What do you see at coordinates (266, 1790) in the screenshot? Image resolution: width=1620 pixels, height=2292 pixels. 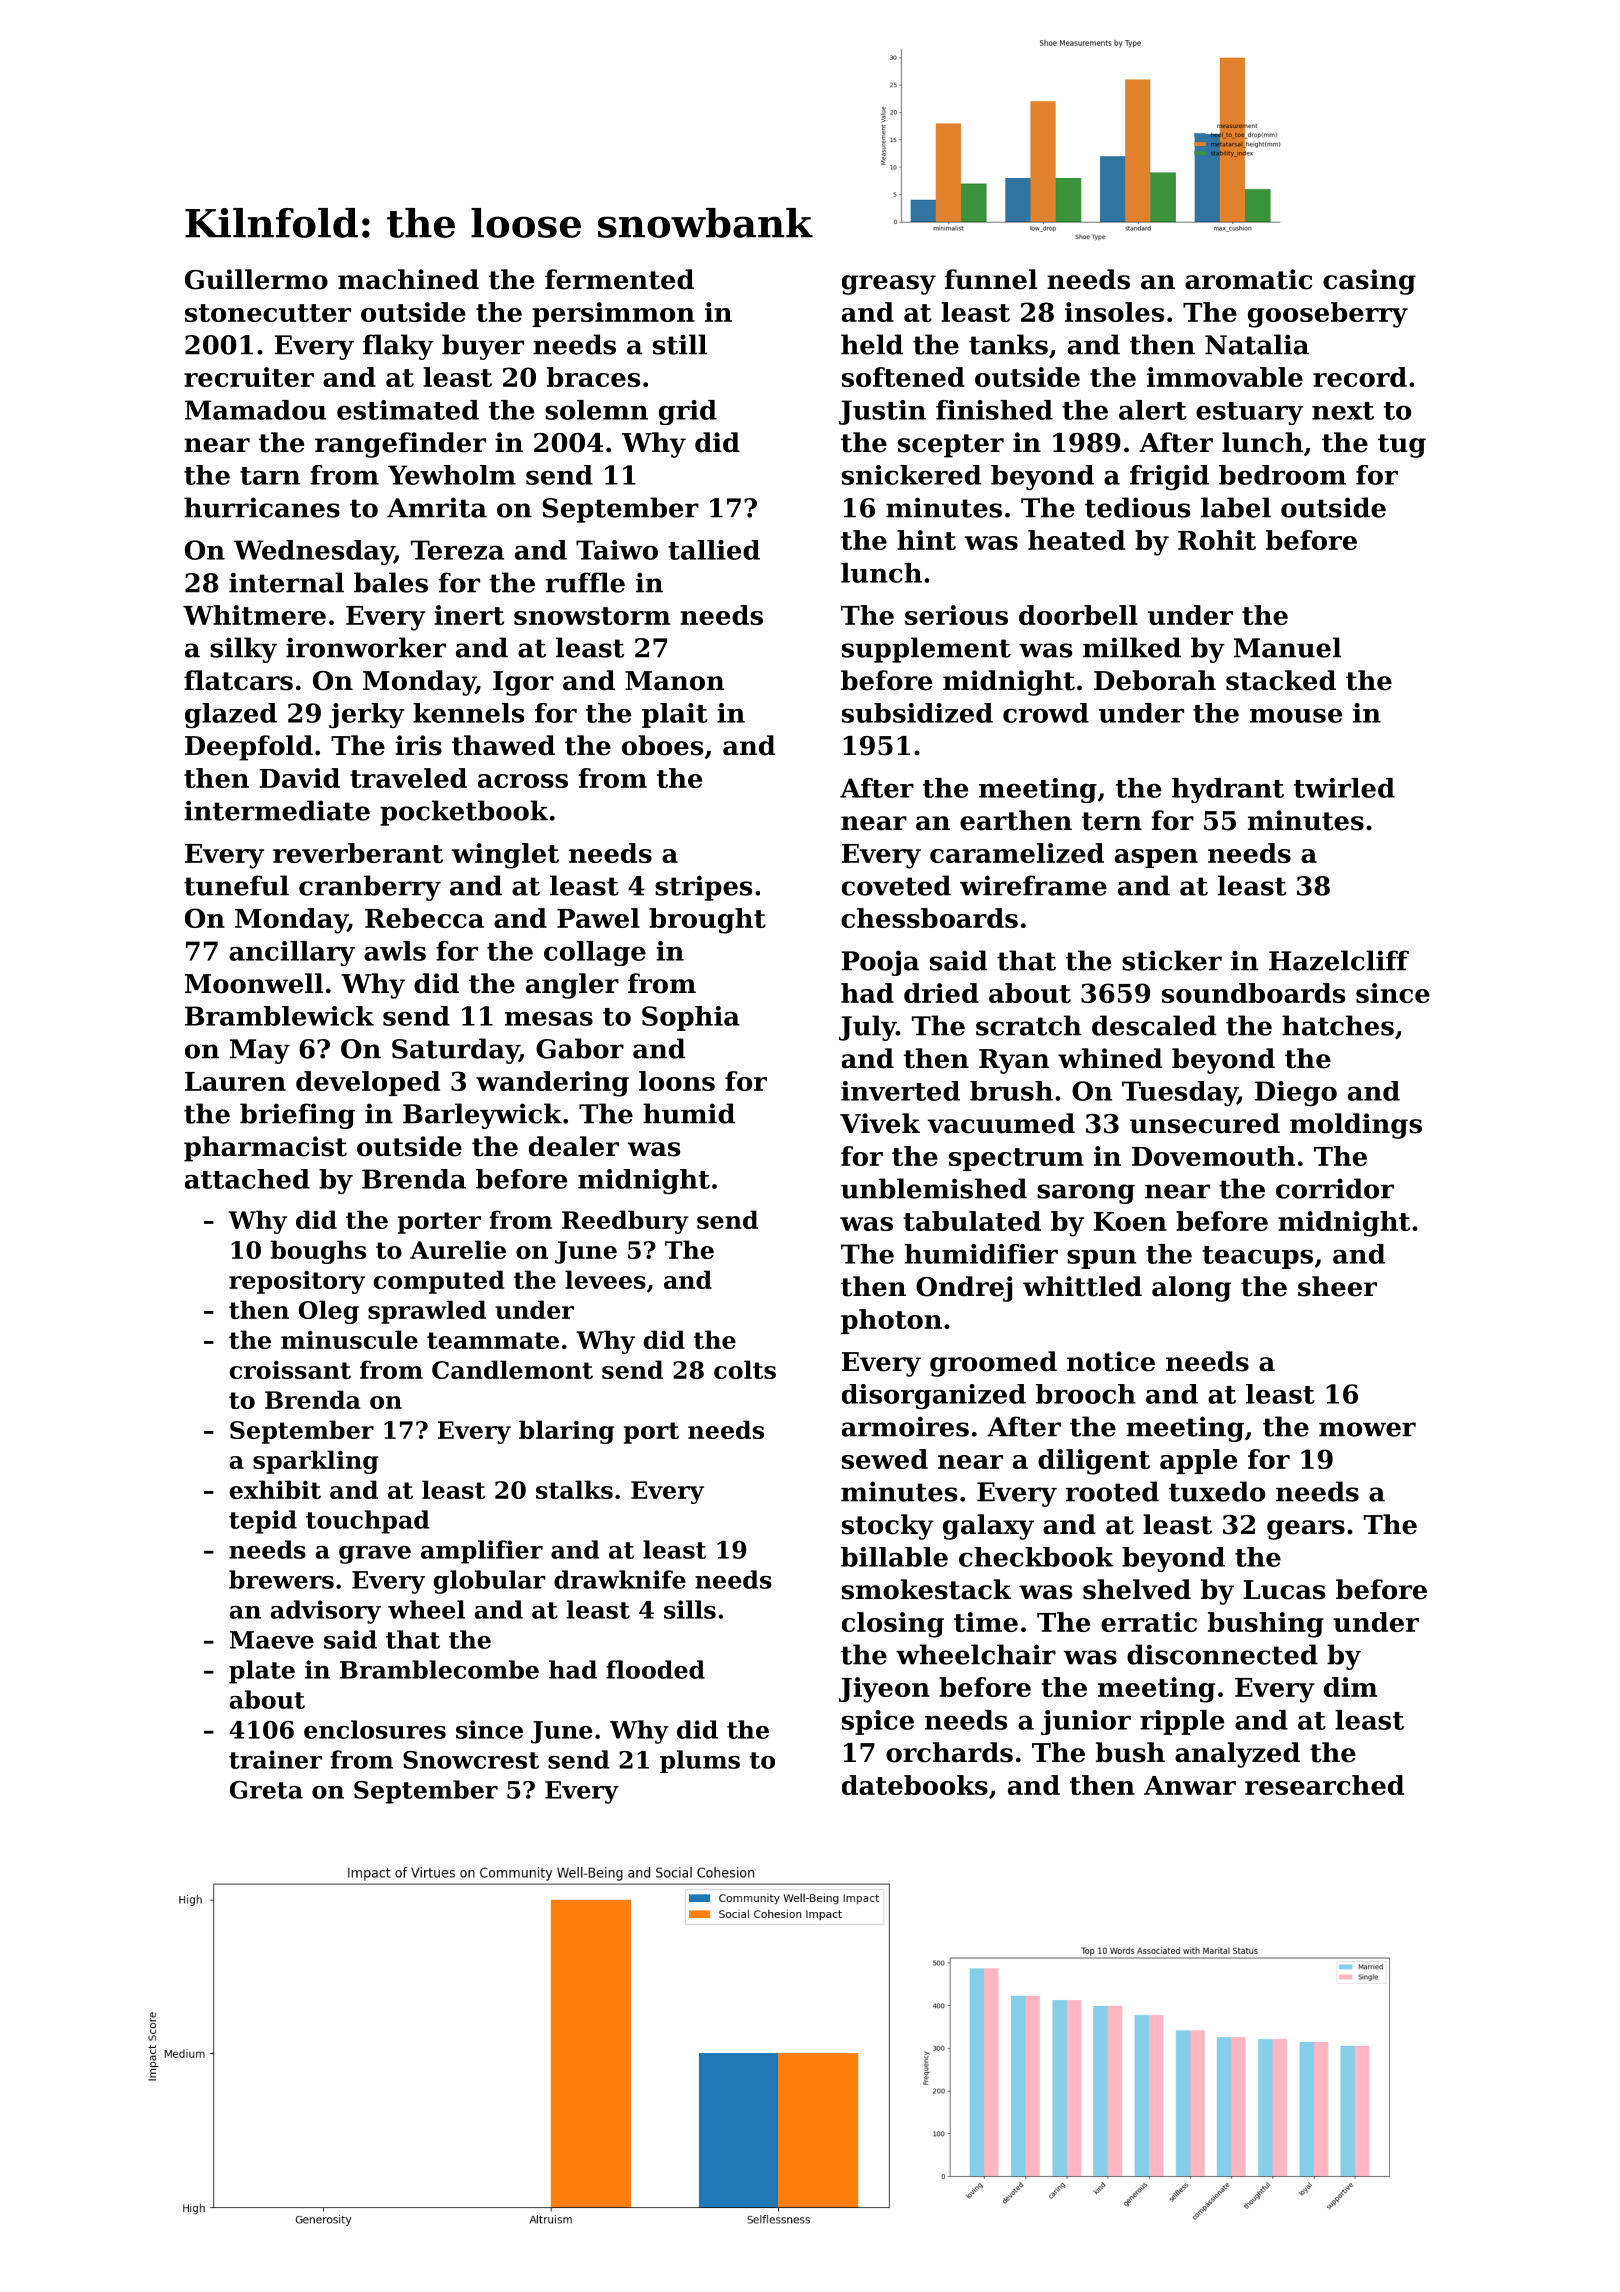 I see `Greta` at bounding box center [266, 1790].
